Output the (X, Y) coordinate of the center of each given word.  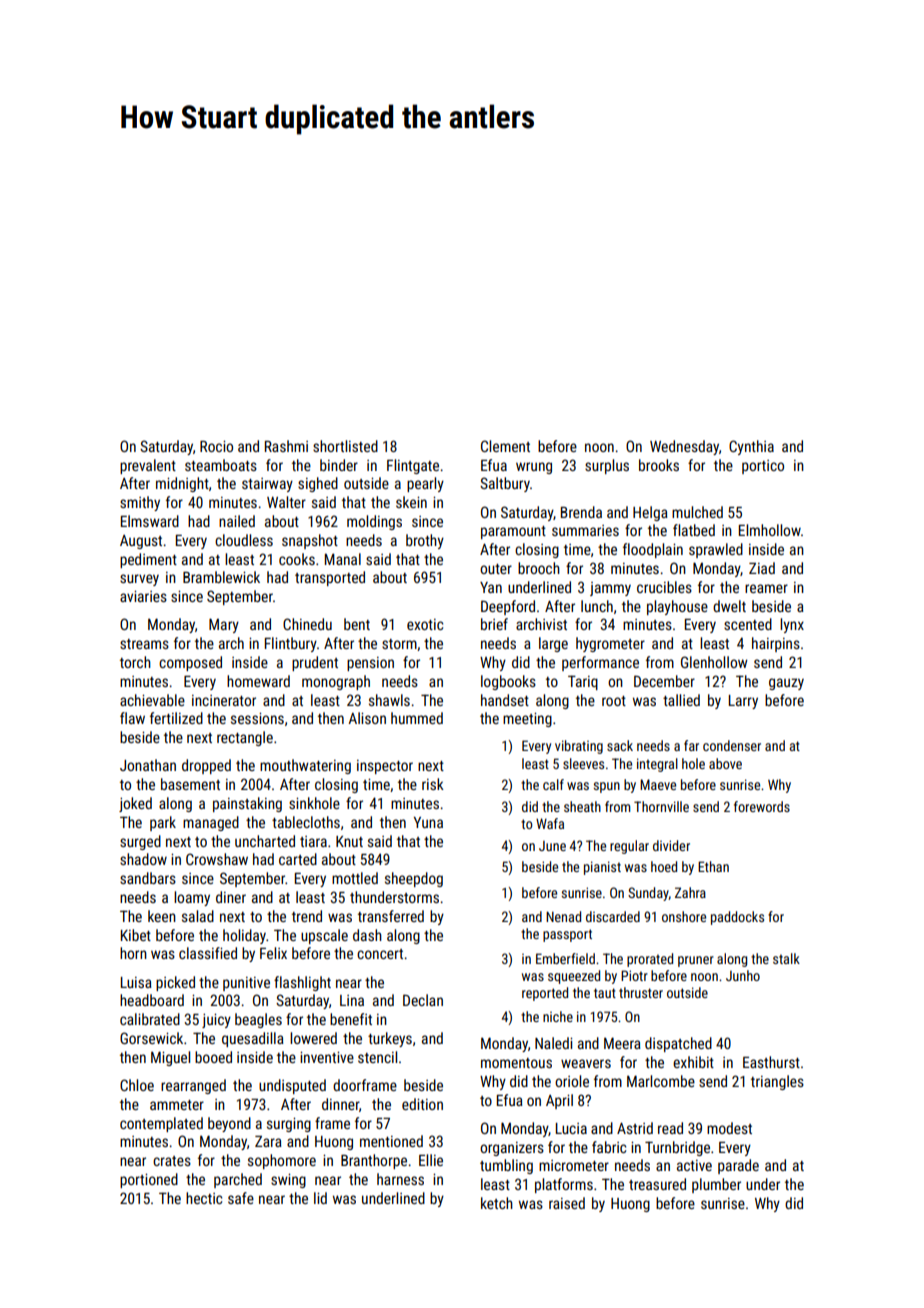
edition (422, 1104)
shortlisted (345, 446)
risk (433, 784)
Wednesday (684, 447)
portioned (149, 1180)
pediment (148, 560)
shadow (143, 859)
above (725, 763)
